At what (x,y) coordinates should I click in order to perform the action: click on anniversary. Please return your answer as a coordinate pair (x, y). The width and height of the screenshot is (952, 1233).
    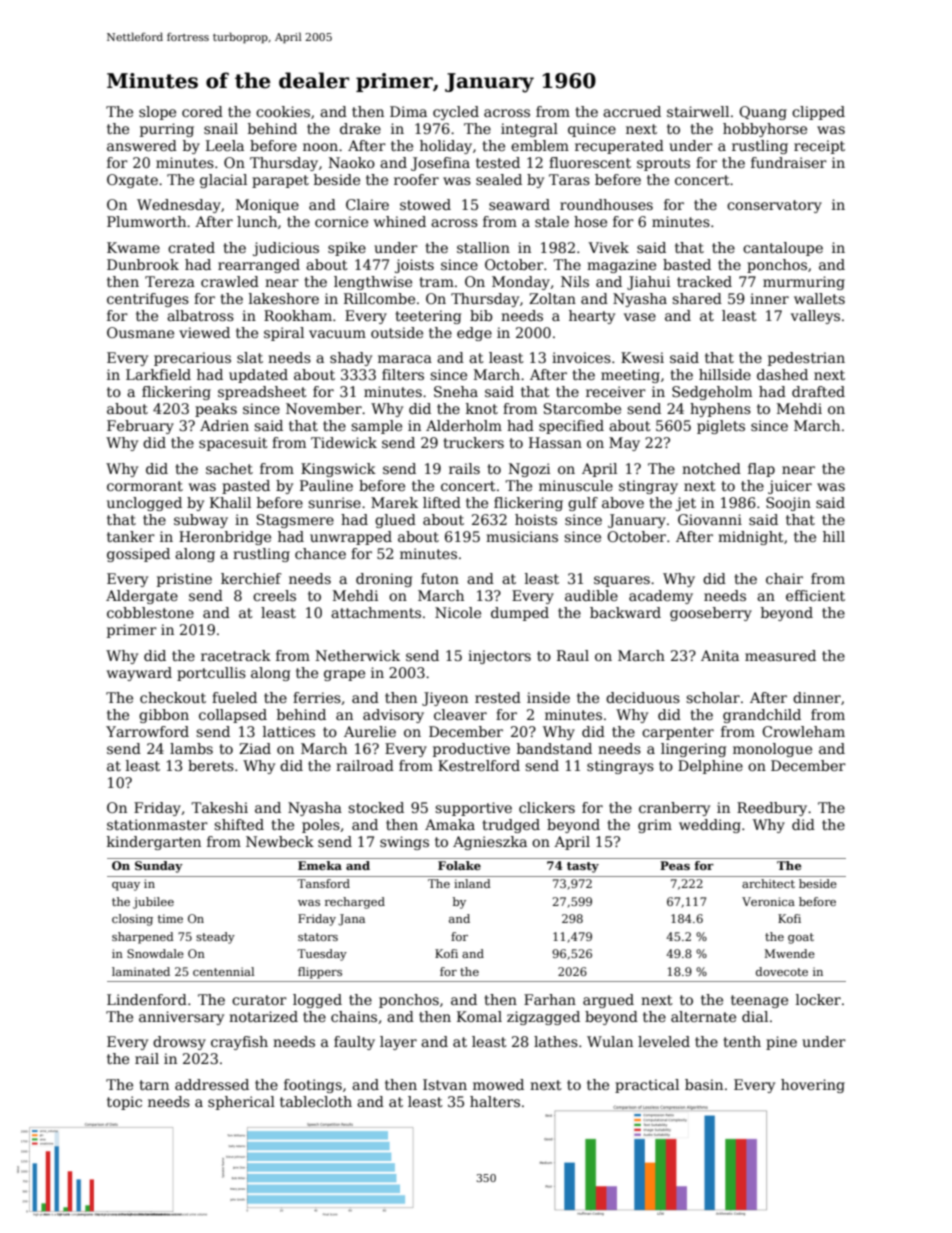
    Looking at the image, I should click on (181, 1018).
